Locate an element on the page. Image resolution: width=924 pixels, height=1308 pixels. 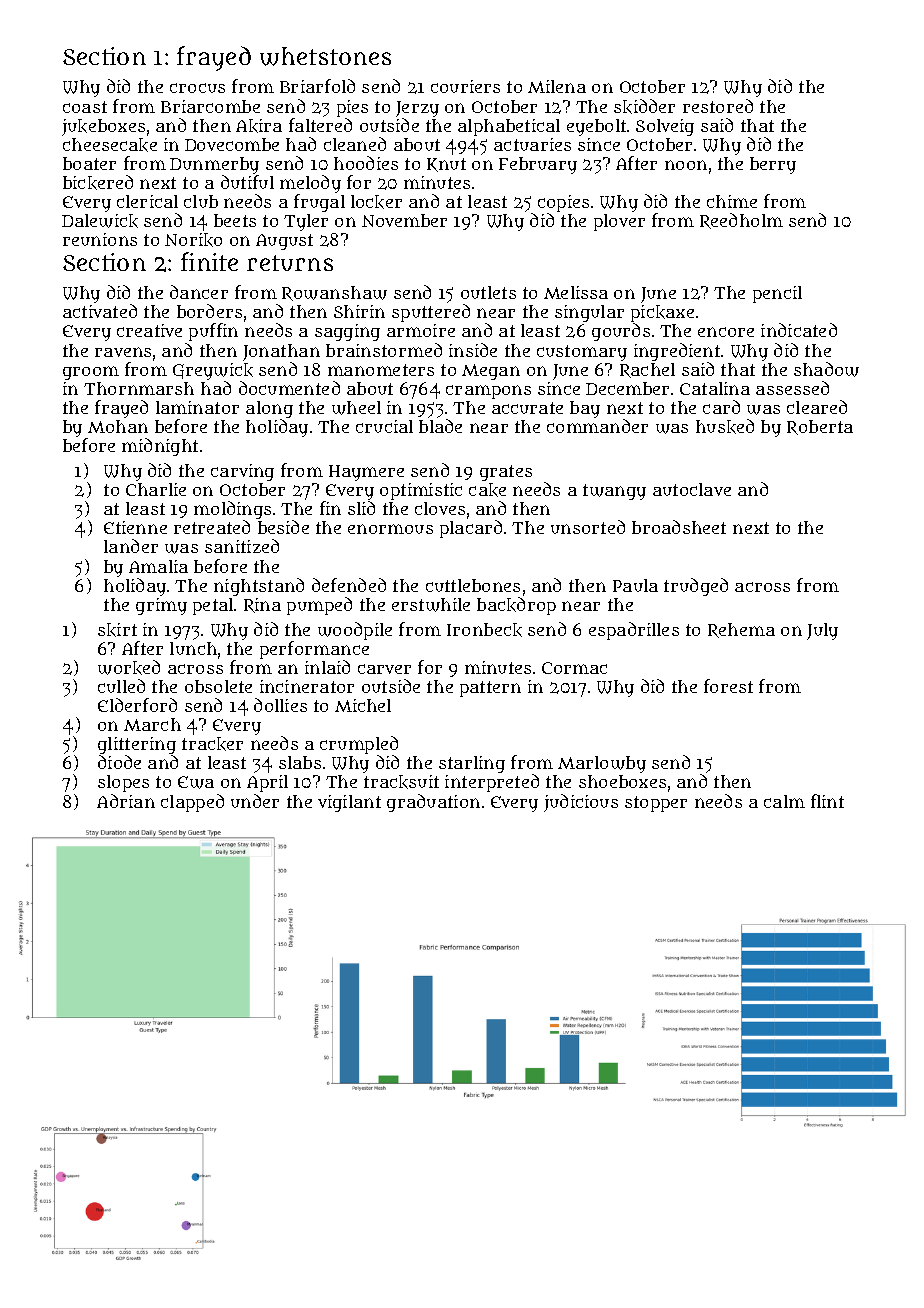
Reedholm is located at coordinates (741, 221).
